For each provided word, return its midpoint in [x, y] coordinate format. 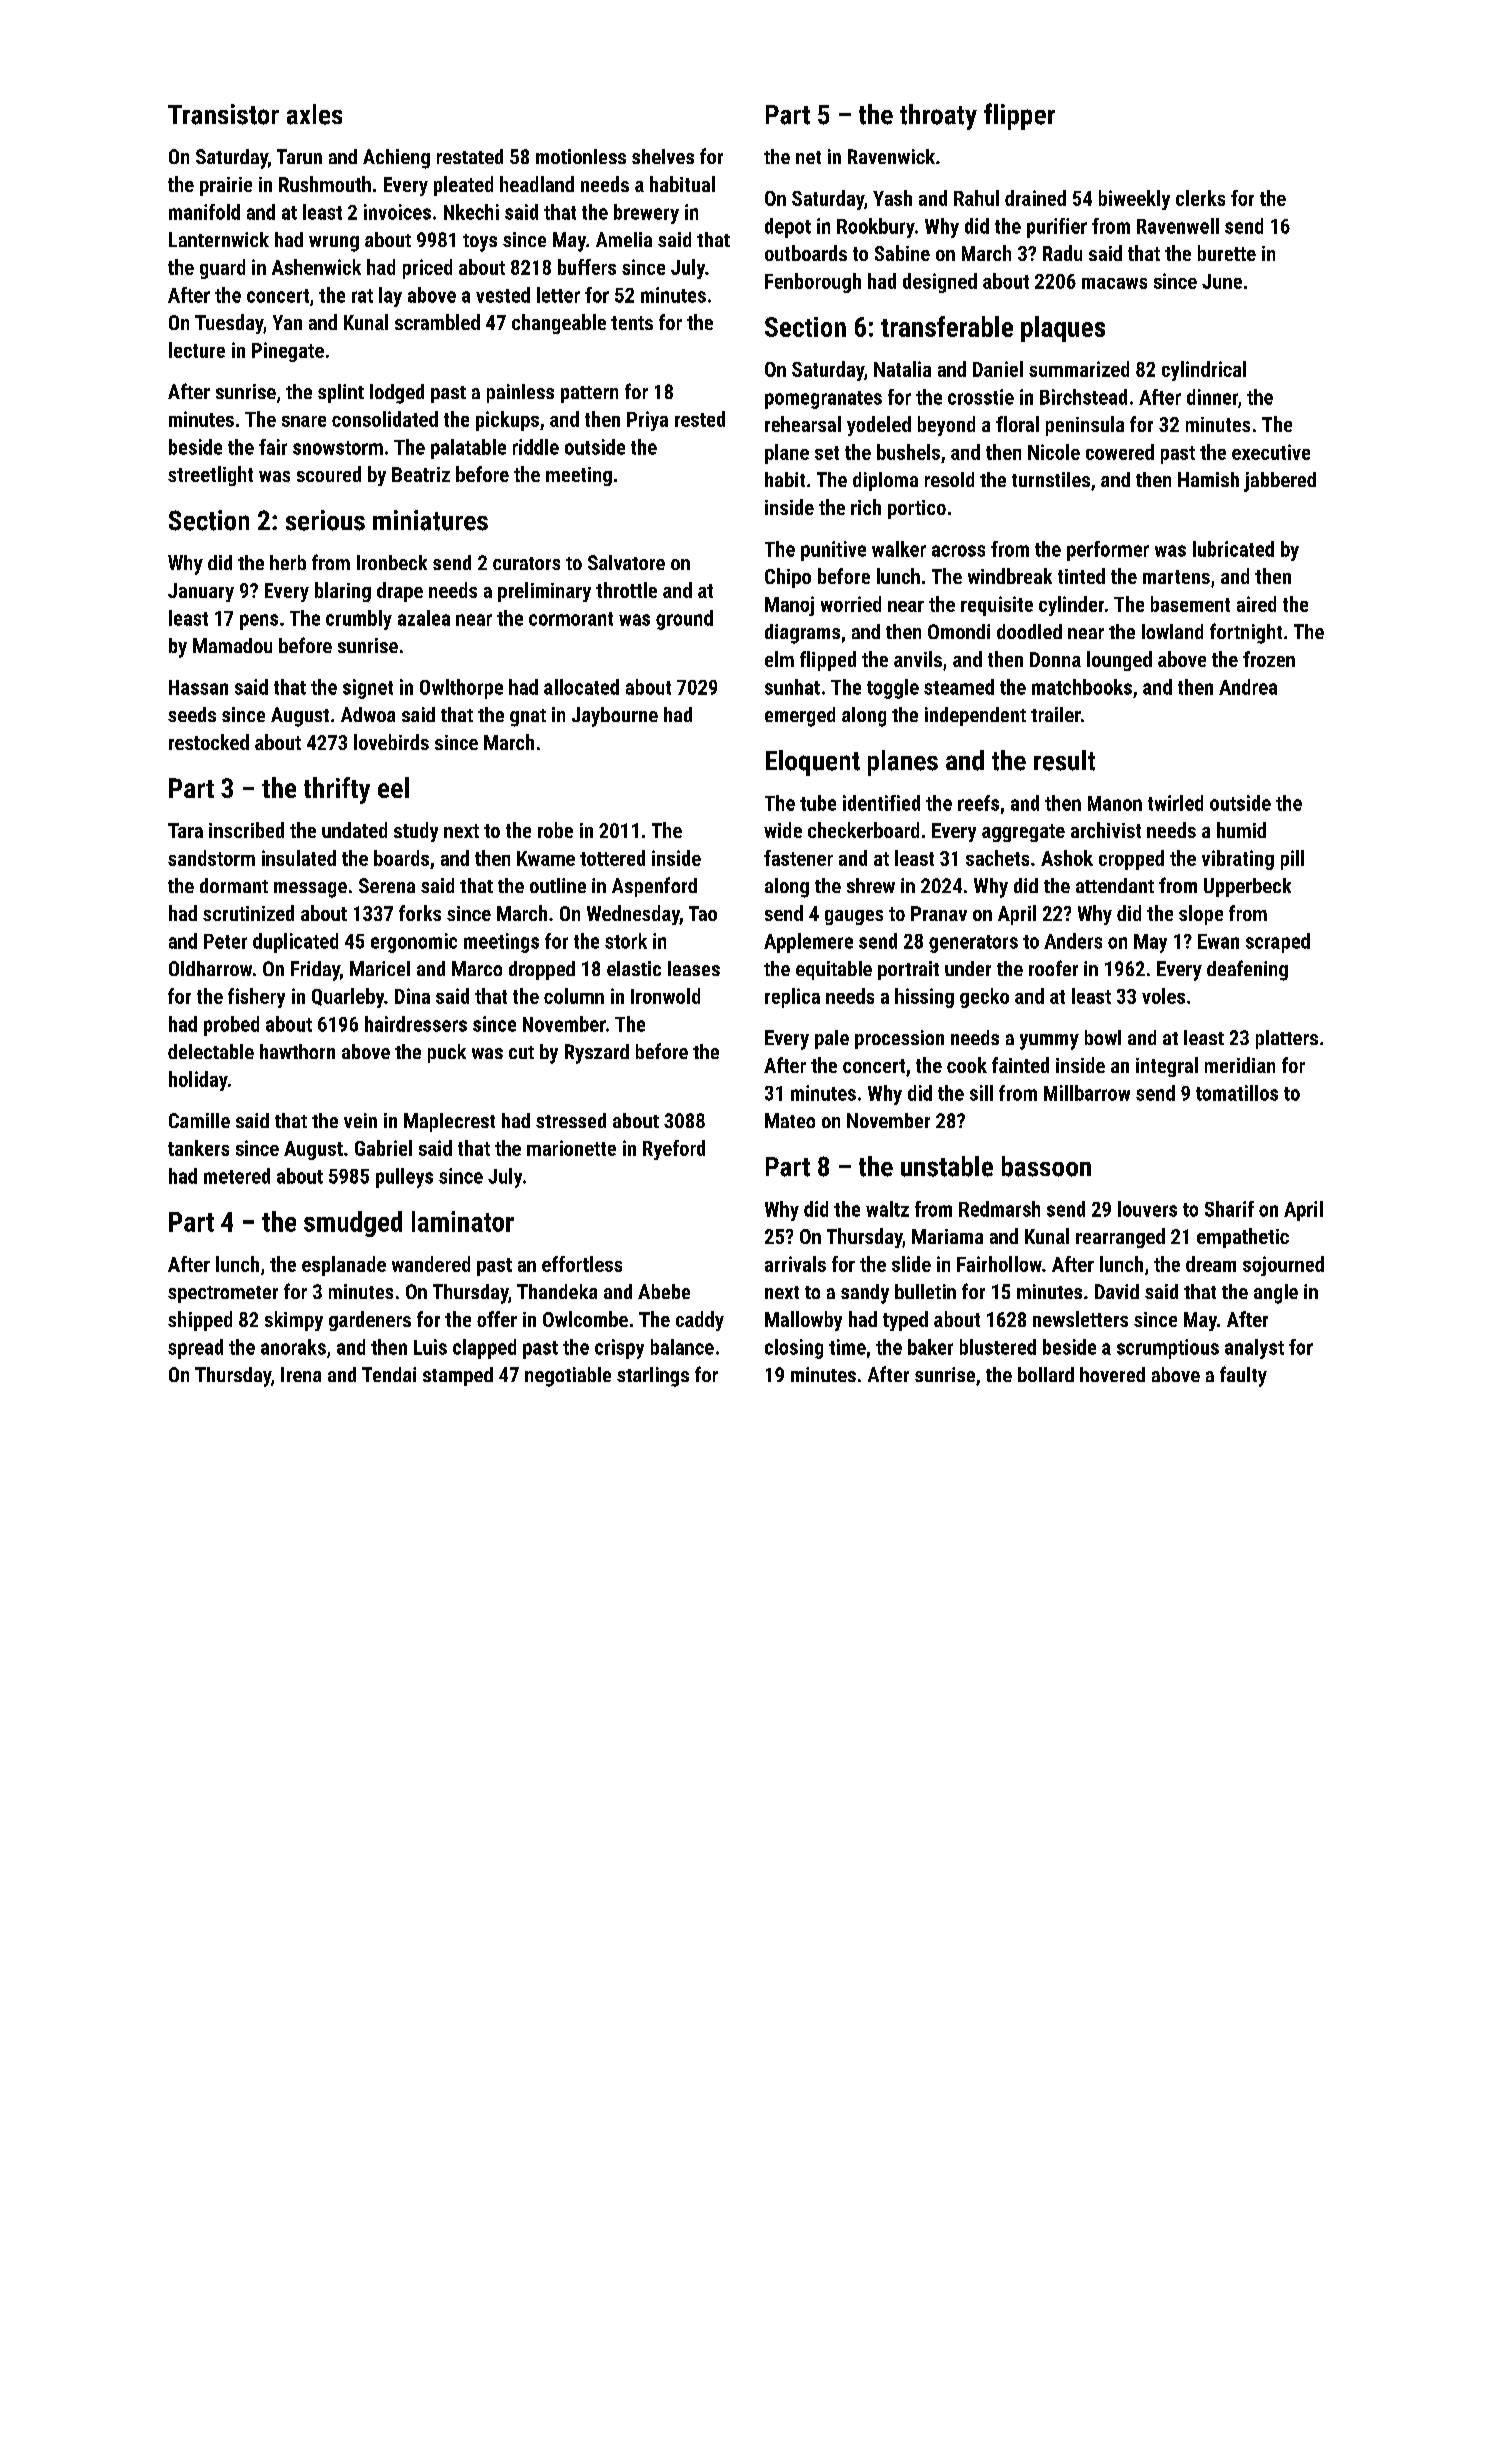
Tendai [389, 1374]
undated [354, 830]
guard [222, 269]
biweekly [1134, 200]
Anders [1073, 941]
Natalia [902, 369]
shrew [871, 885]
